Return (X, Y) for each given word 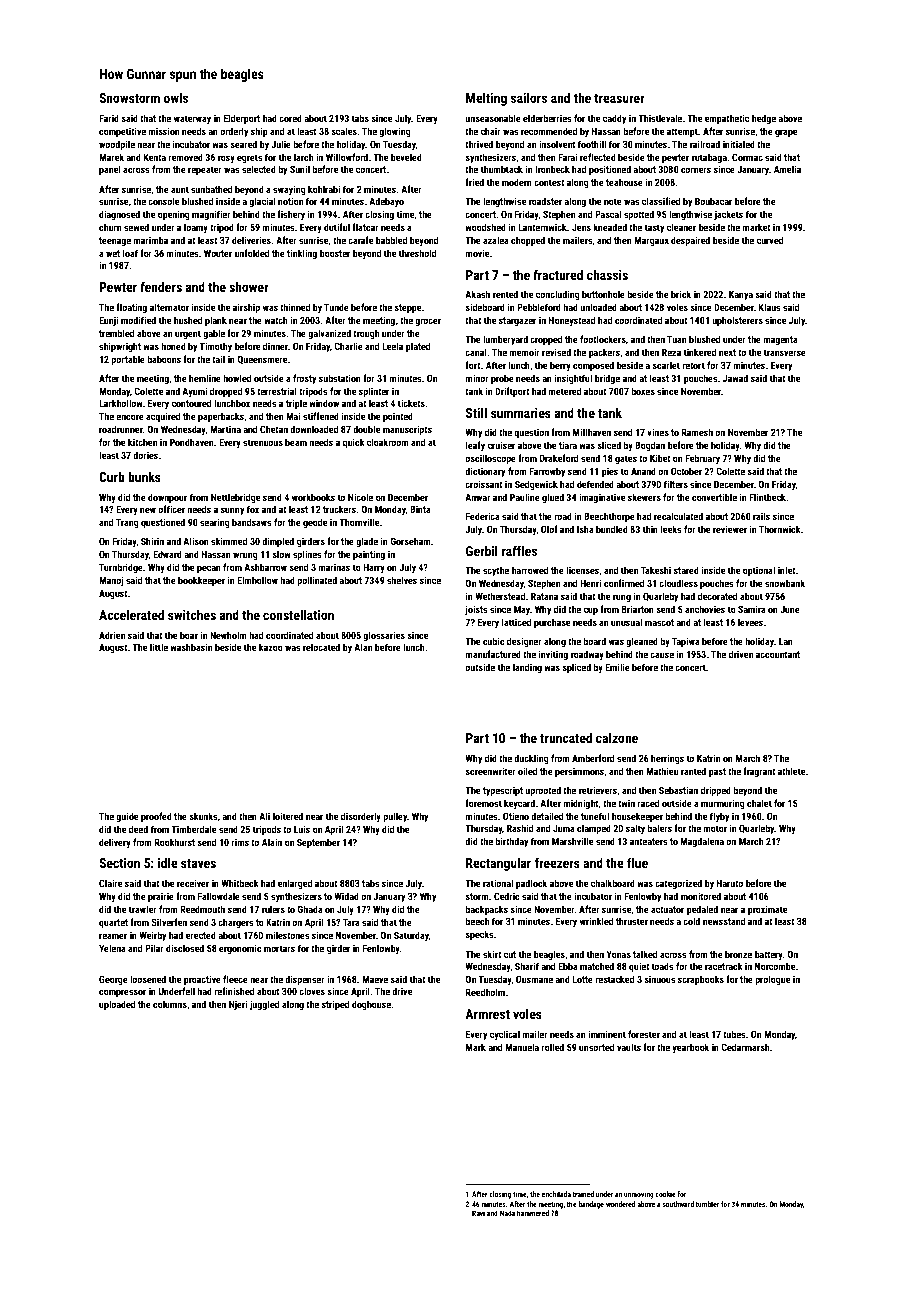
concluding (558, 295)
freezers (557, 862)
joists (476, 610)
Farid (109, 118)
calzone (617, 737)
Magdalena (702, 842)
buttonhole (603, 294)
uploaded (117, 1005)
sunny (232, 511)
